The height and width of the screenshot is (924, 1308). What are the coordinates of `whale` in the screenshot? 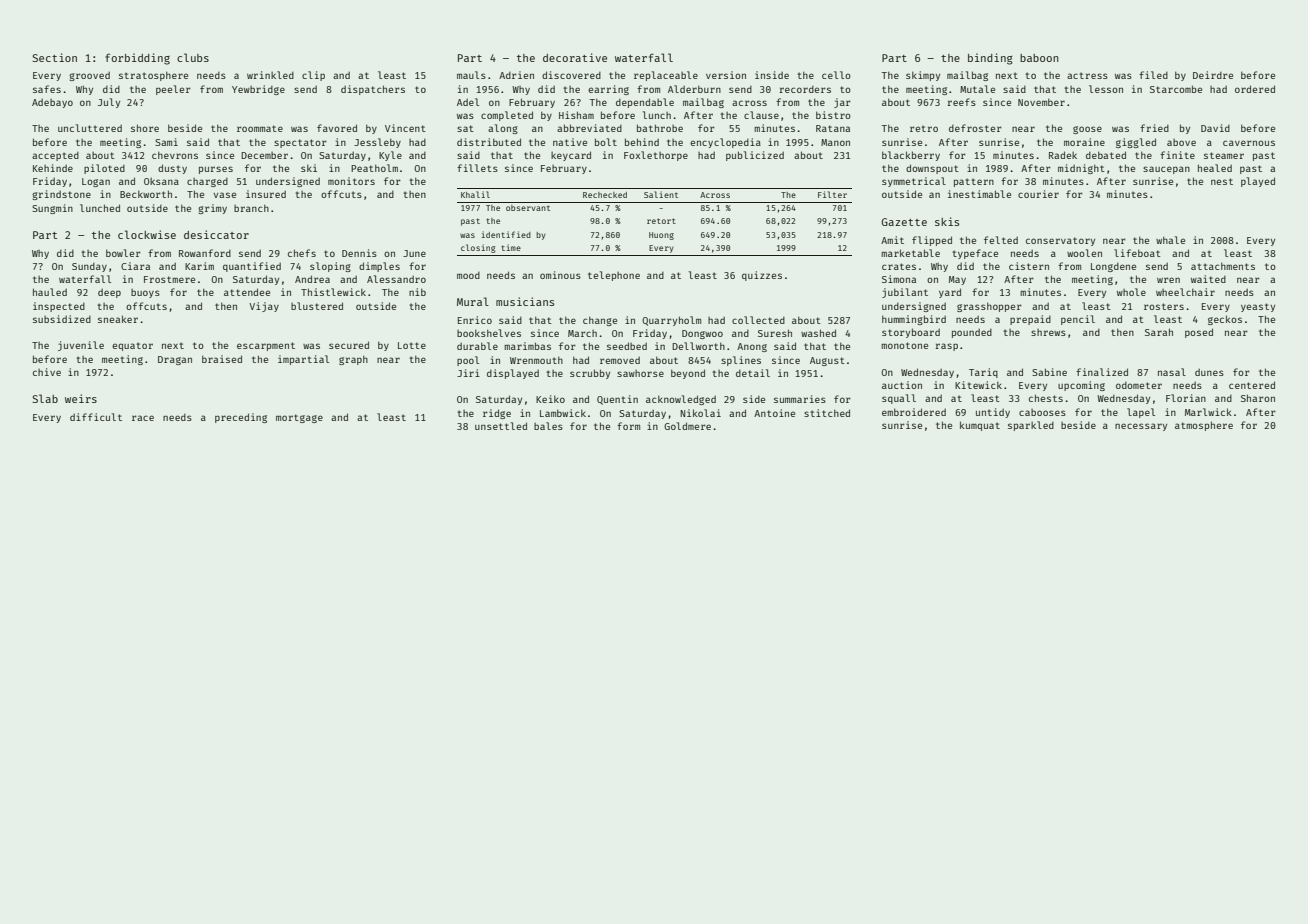 It's located at (1170, 240).
